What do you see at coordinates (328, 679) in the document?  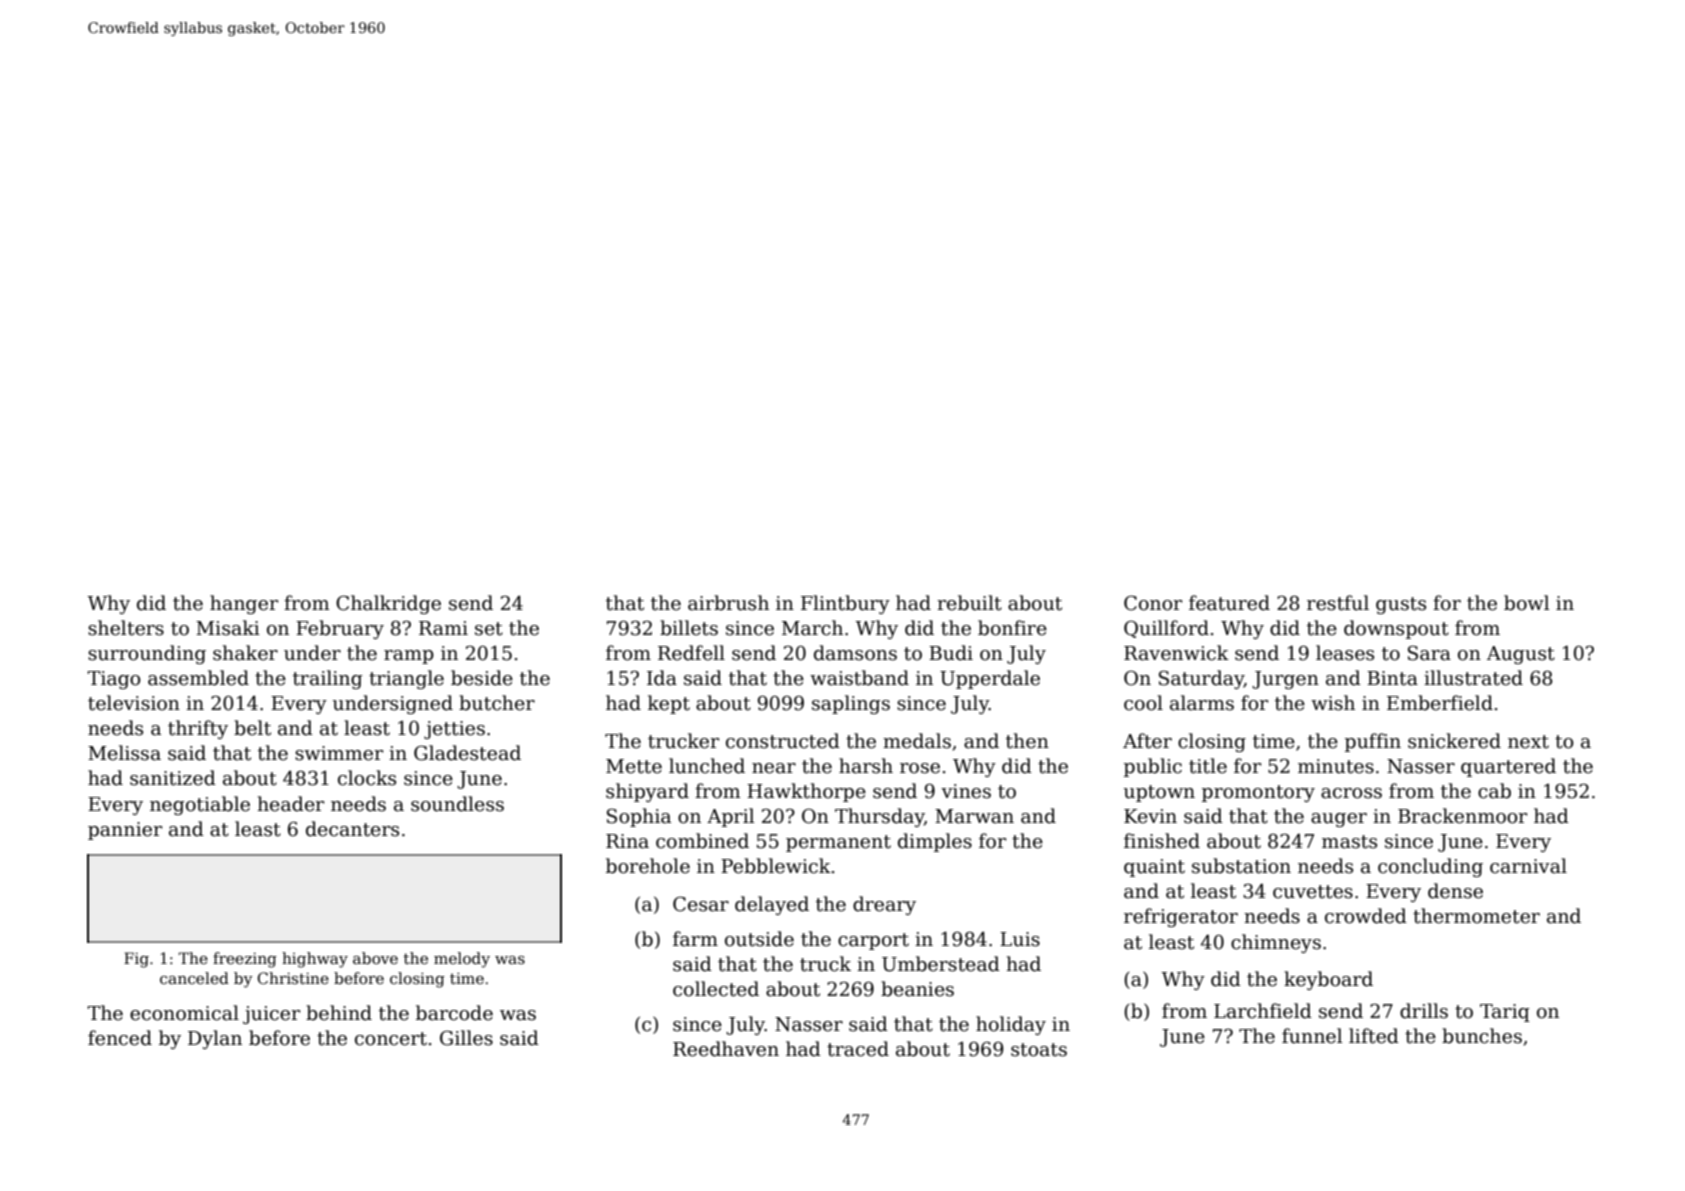 I see `trailing` at bounding box center [328, 679].
